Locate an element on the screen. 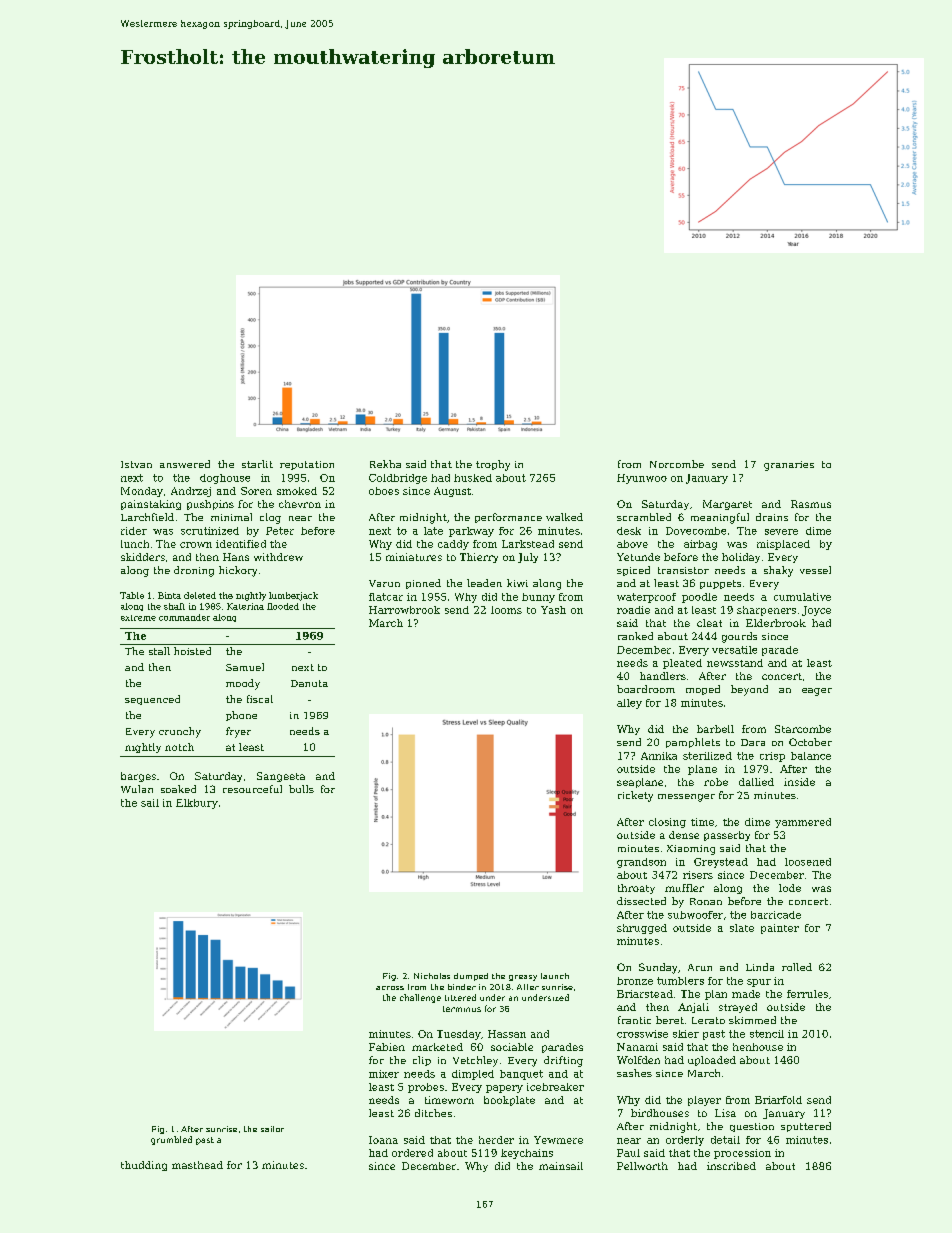 The width and height of the screenshot is (952, 1233). masthead is located at coordinates (197, 1165).
